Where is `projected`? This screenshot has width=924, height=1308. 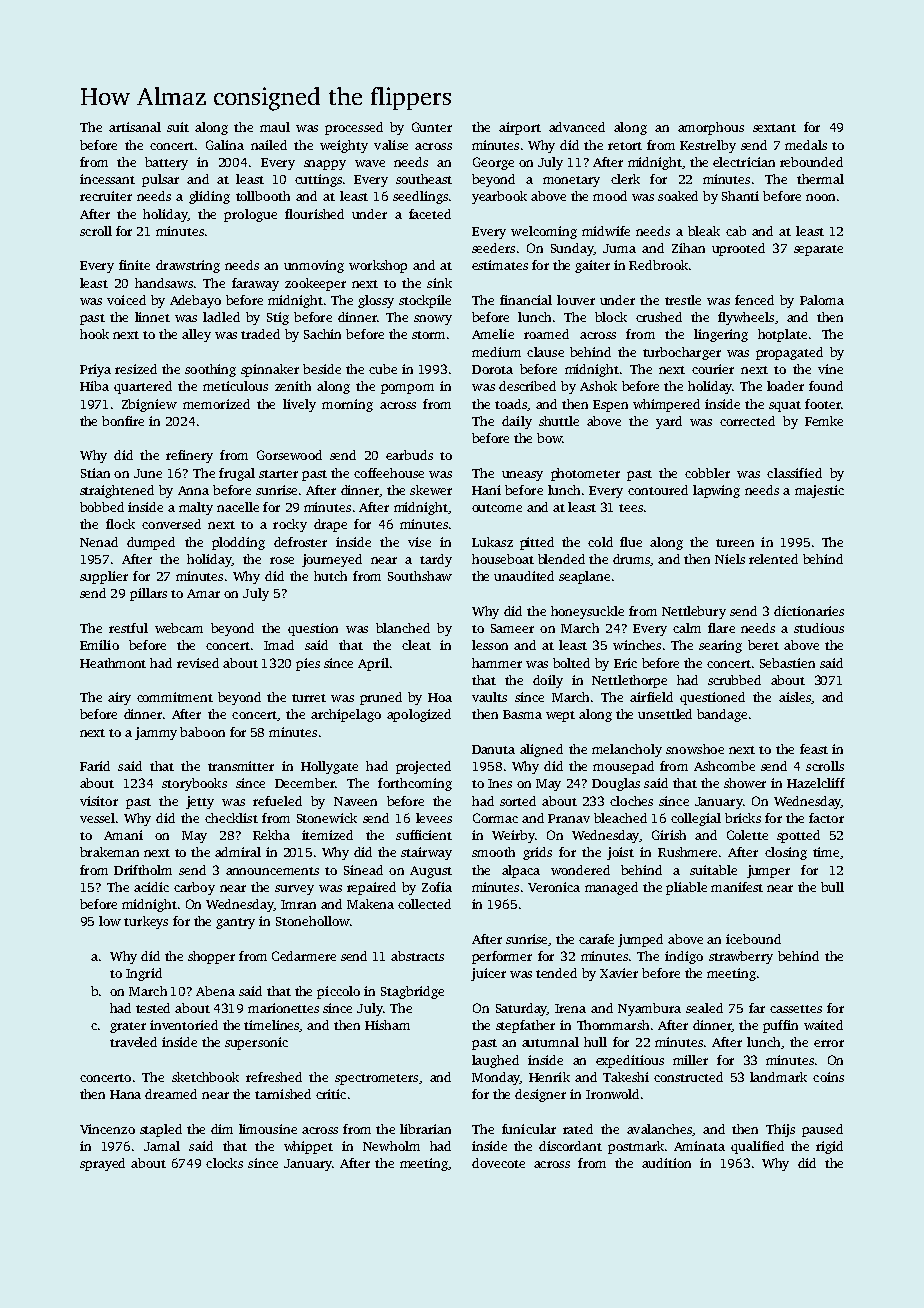
projected is located at coordinates (423, 767).
